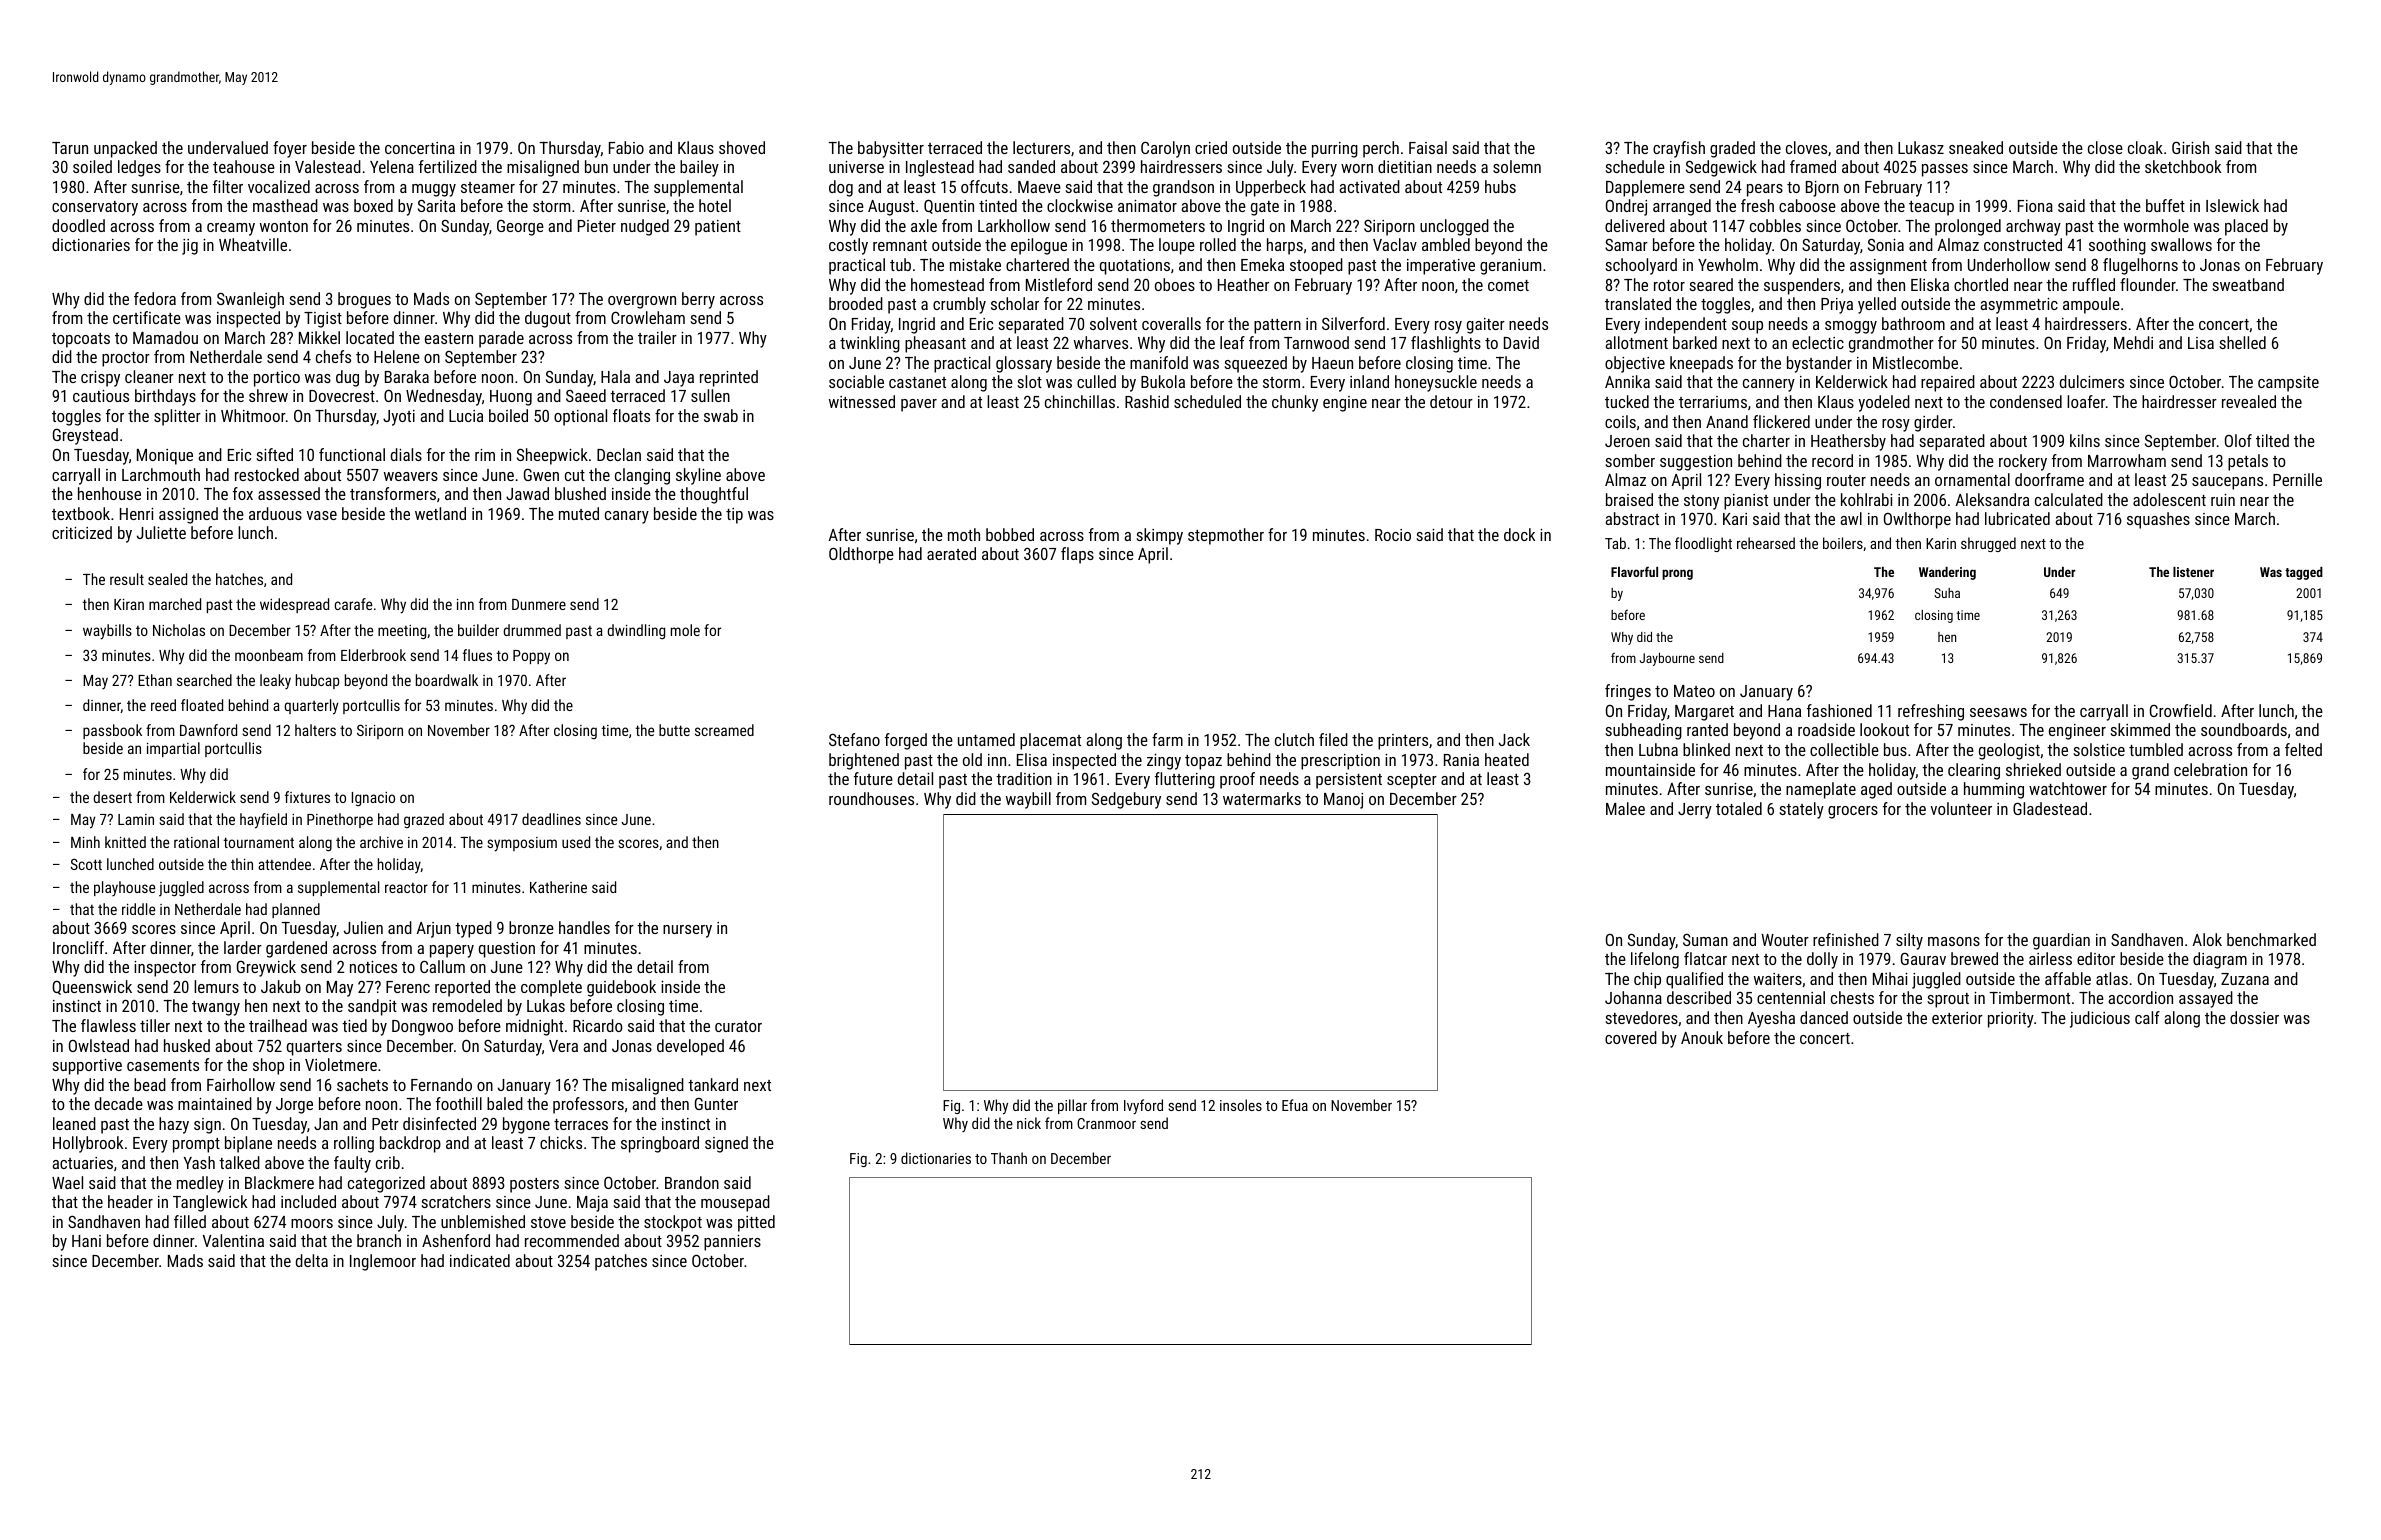 This screenshot has width=2381, height=1540. What do you see at coordinates (2050, 808) in the screenshot?
I see `Gladestead` at bounding box center [2050, 808].
